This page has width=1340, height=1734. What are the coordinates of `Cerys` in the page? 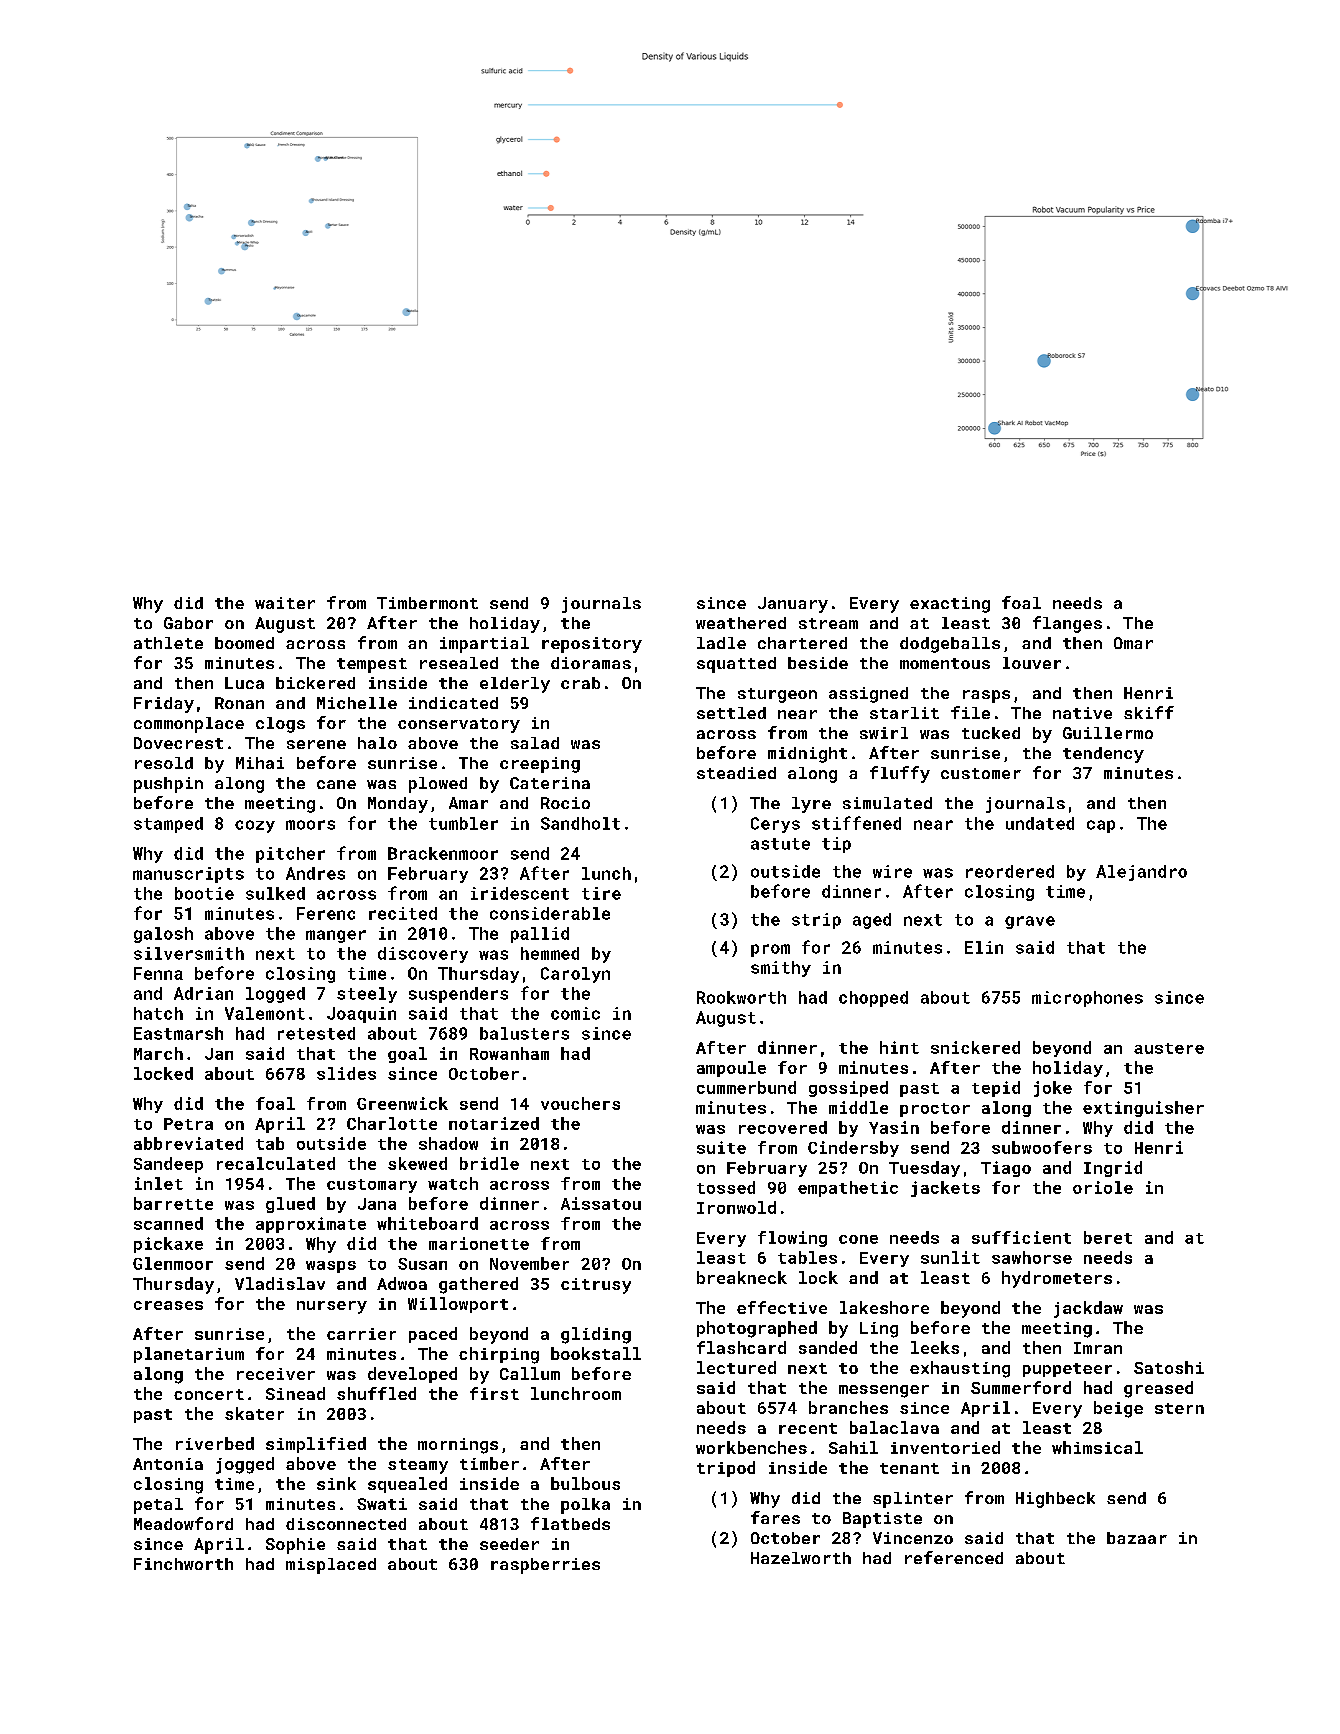 It's located at (775, 825).
